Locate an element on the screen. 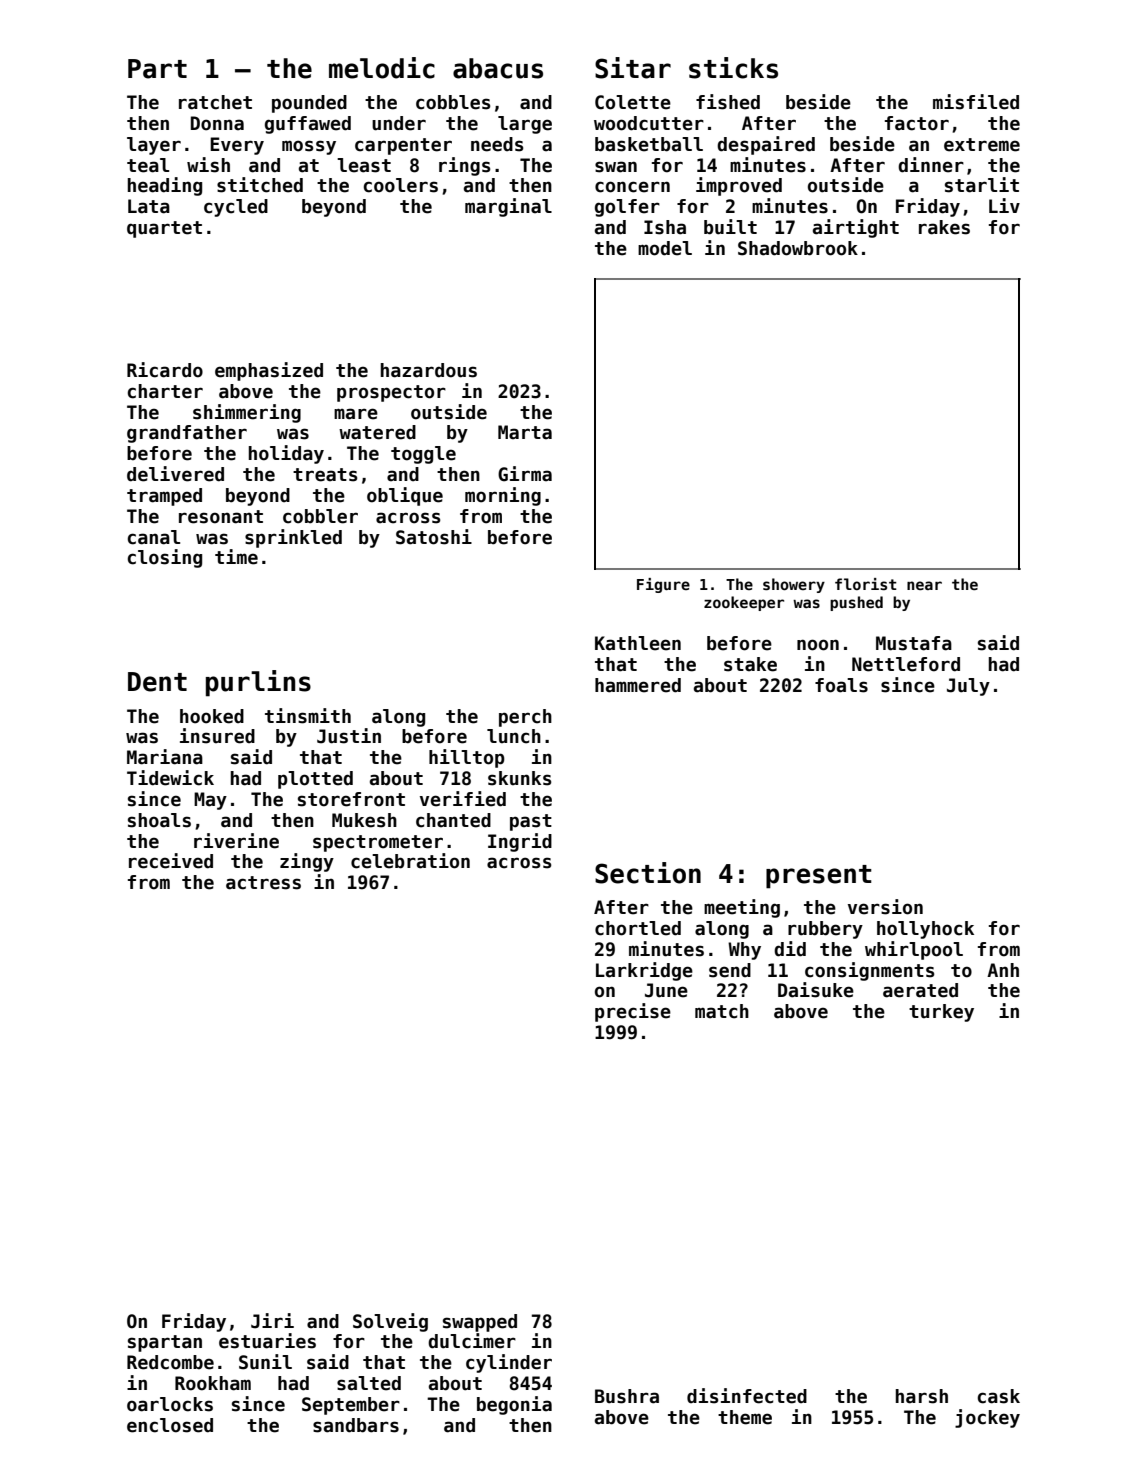 The height and width of the screenshot is (1484, 1147). melodic is located at coordinates (382, 68).
